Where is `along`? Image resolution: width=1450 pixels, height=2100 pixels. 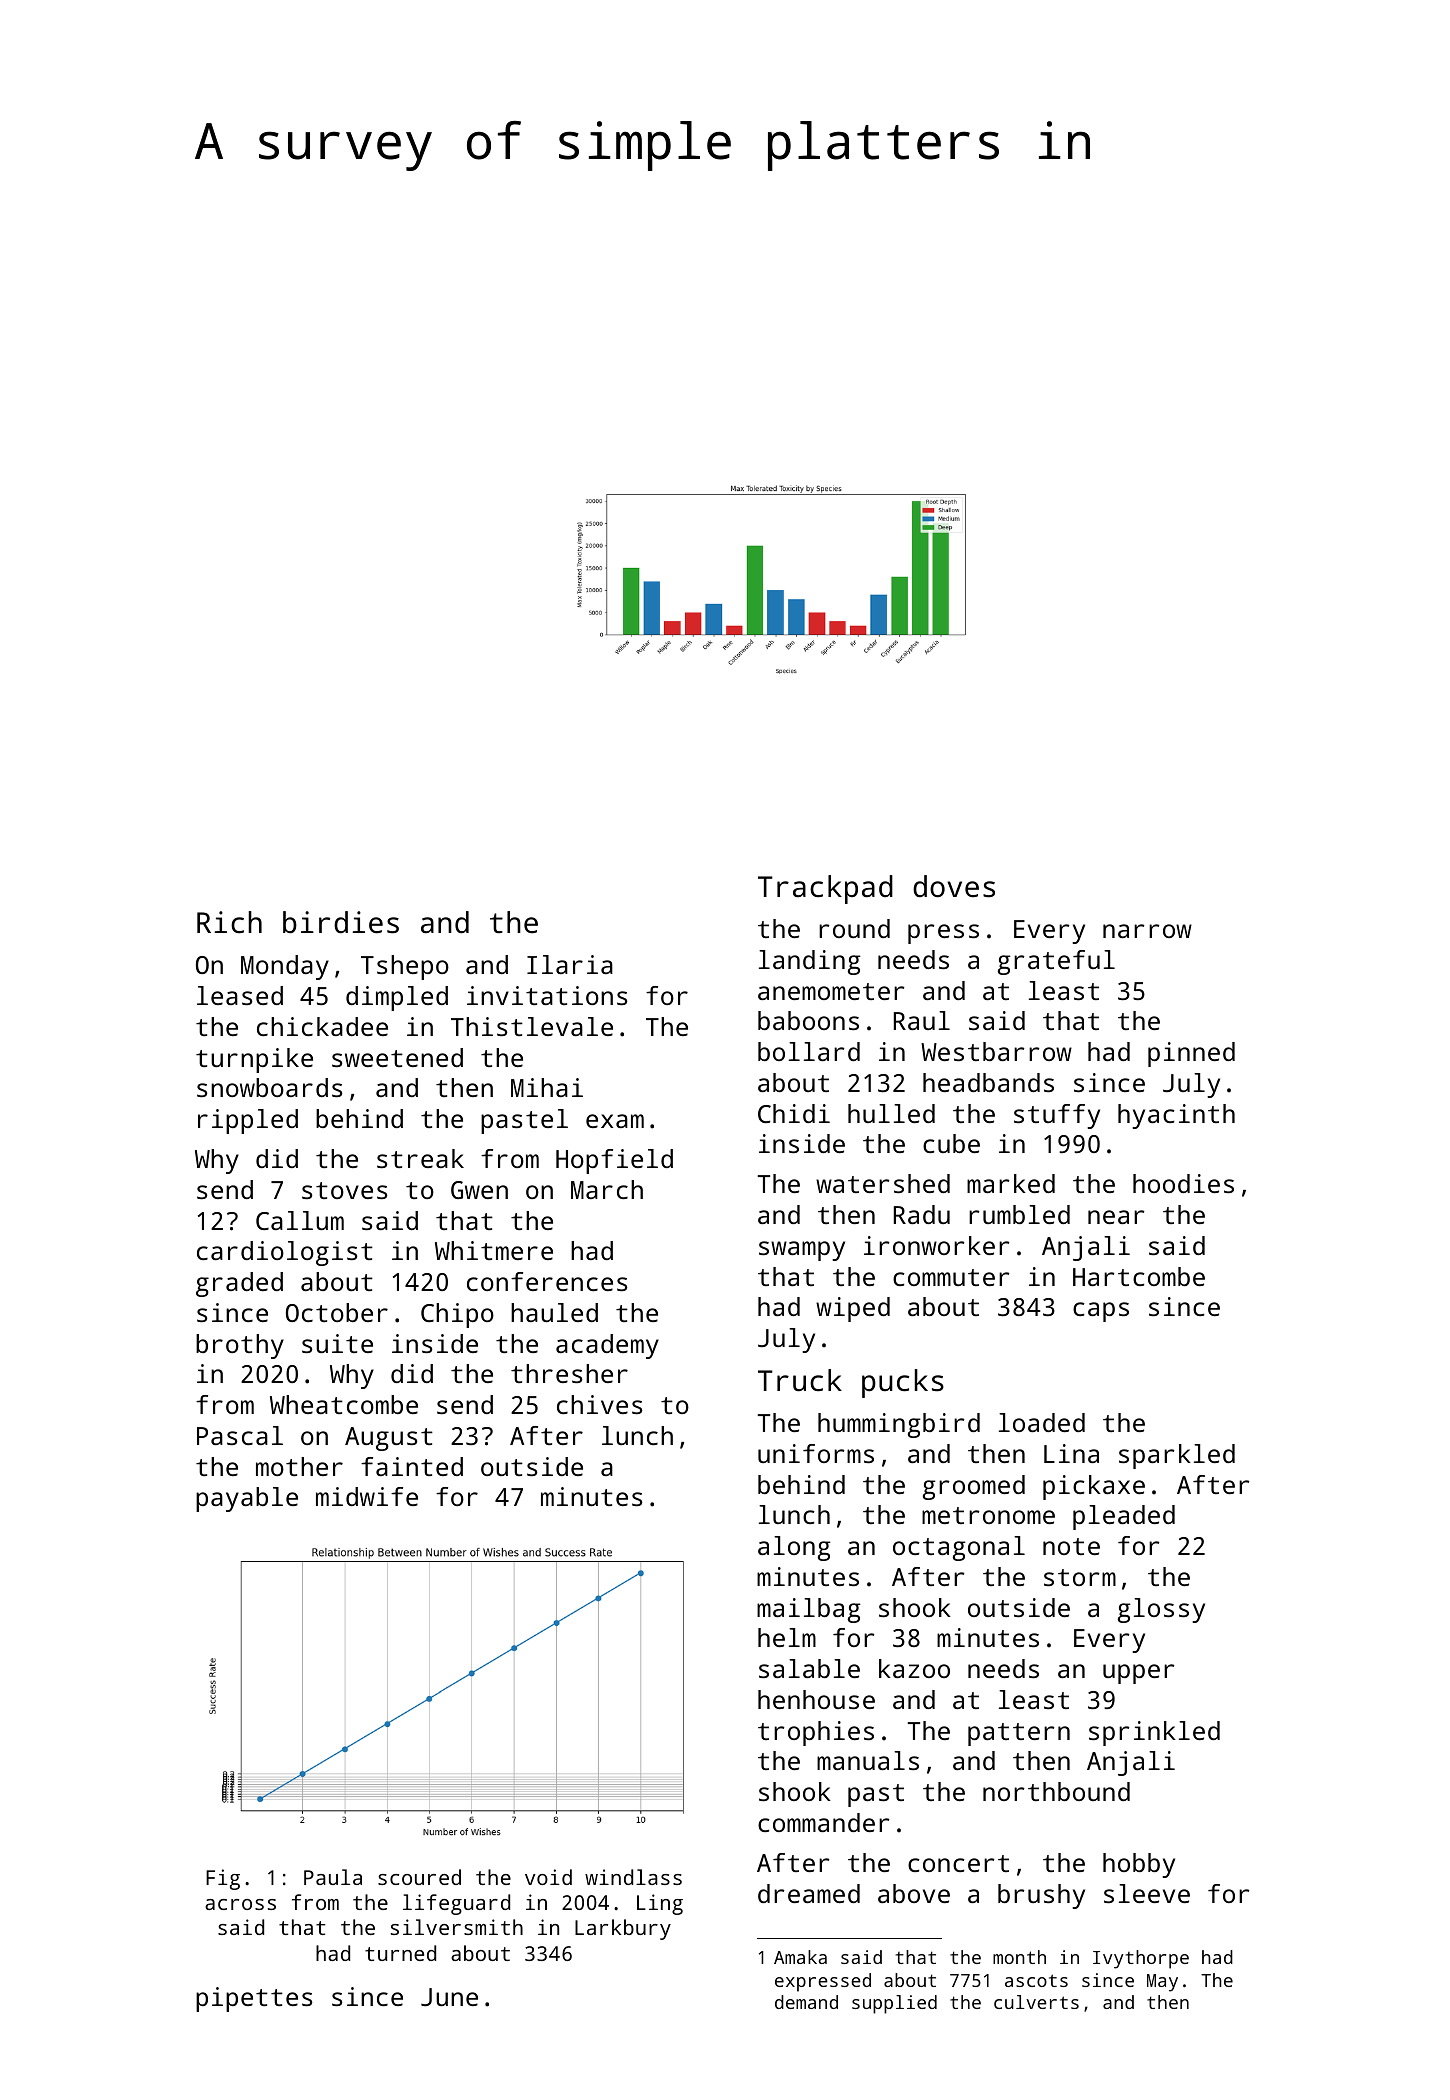
along is located at coordinates (794, 1548).
